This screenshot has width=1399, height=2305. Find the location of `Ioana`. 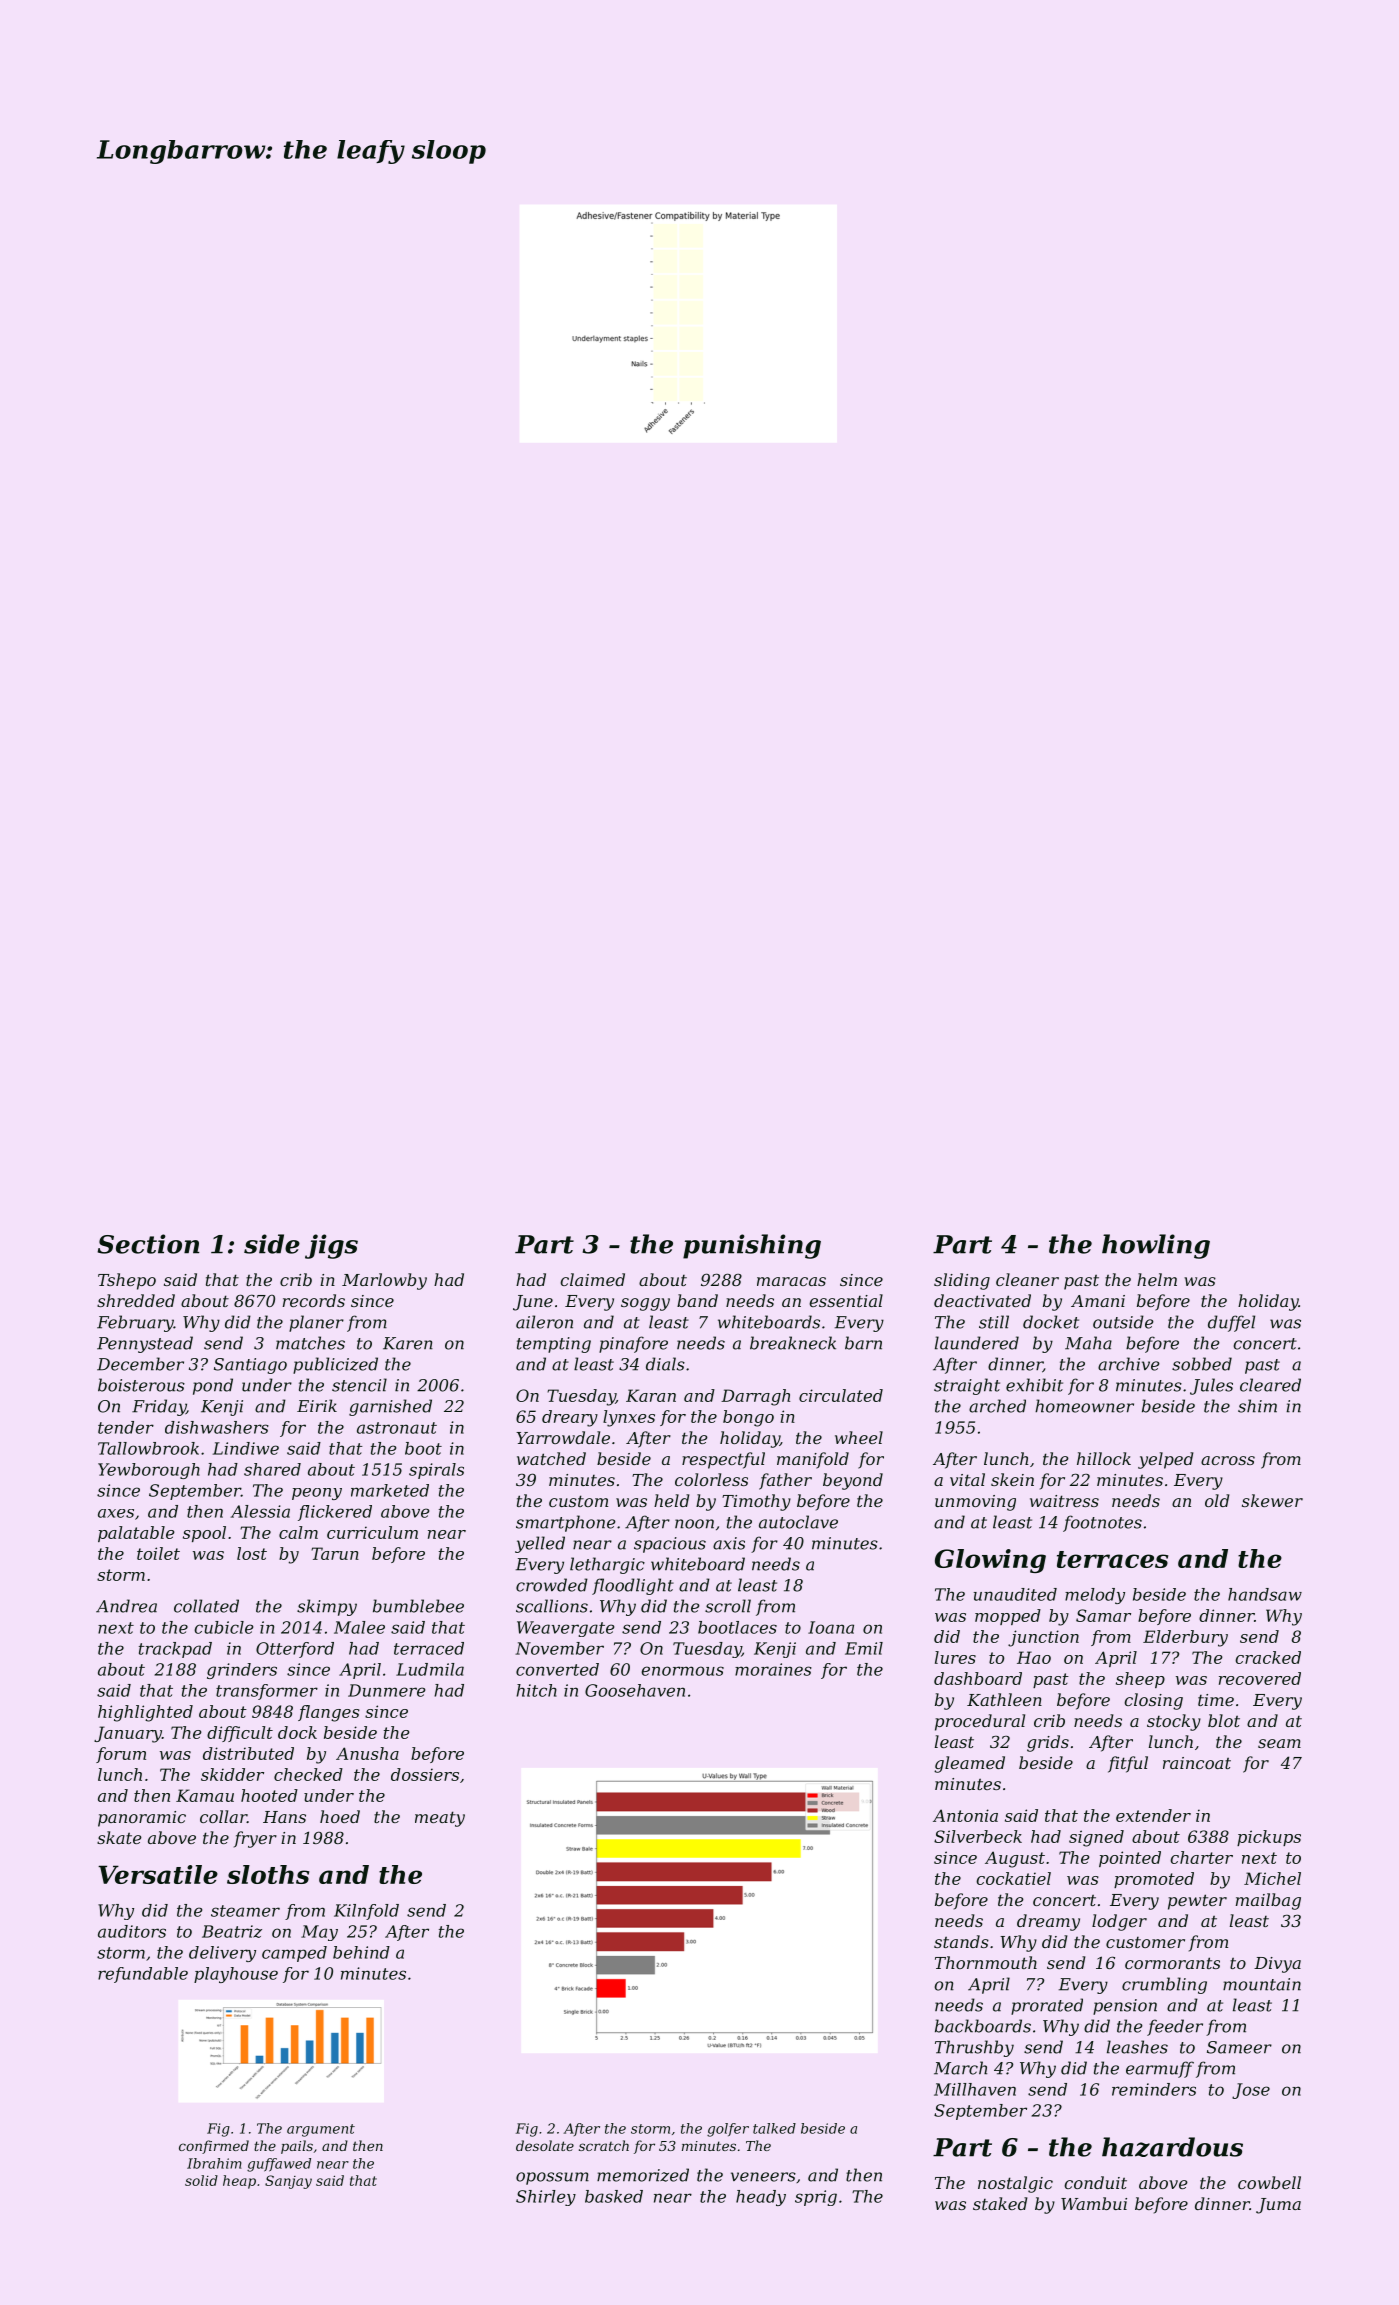

Ioana is located at coordinates (831, 1627).
